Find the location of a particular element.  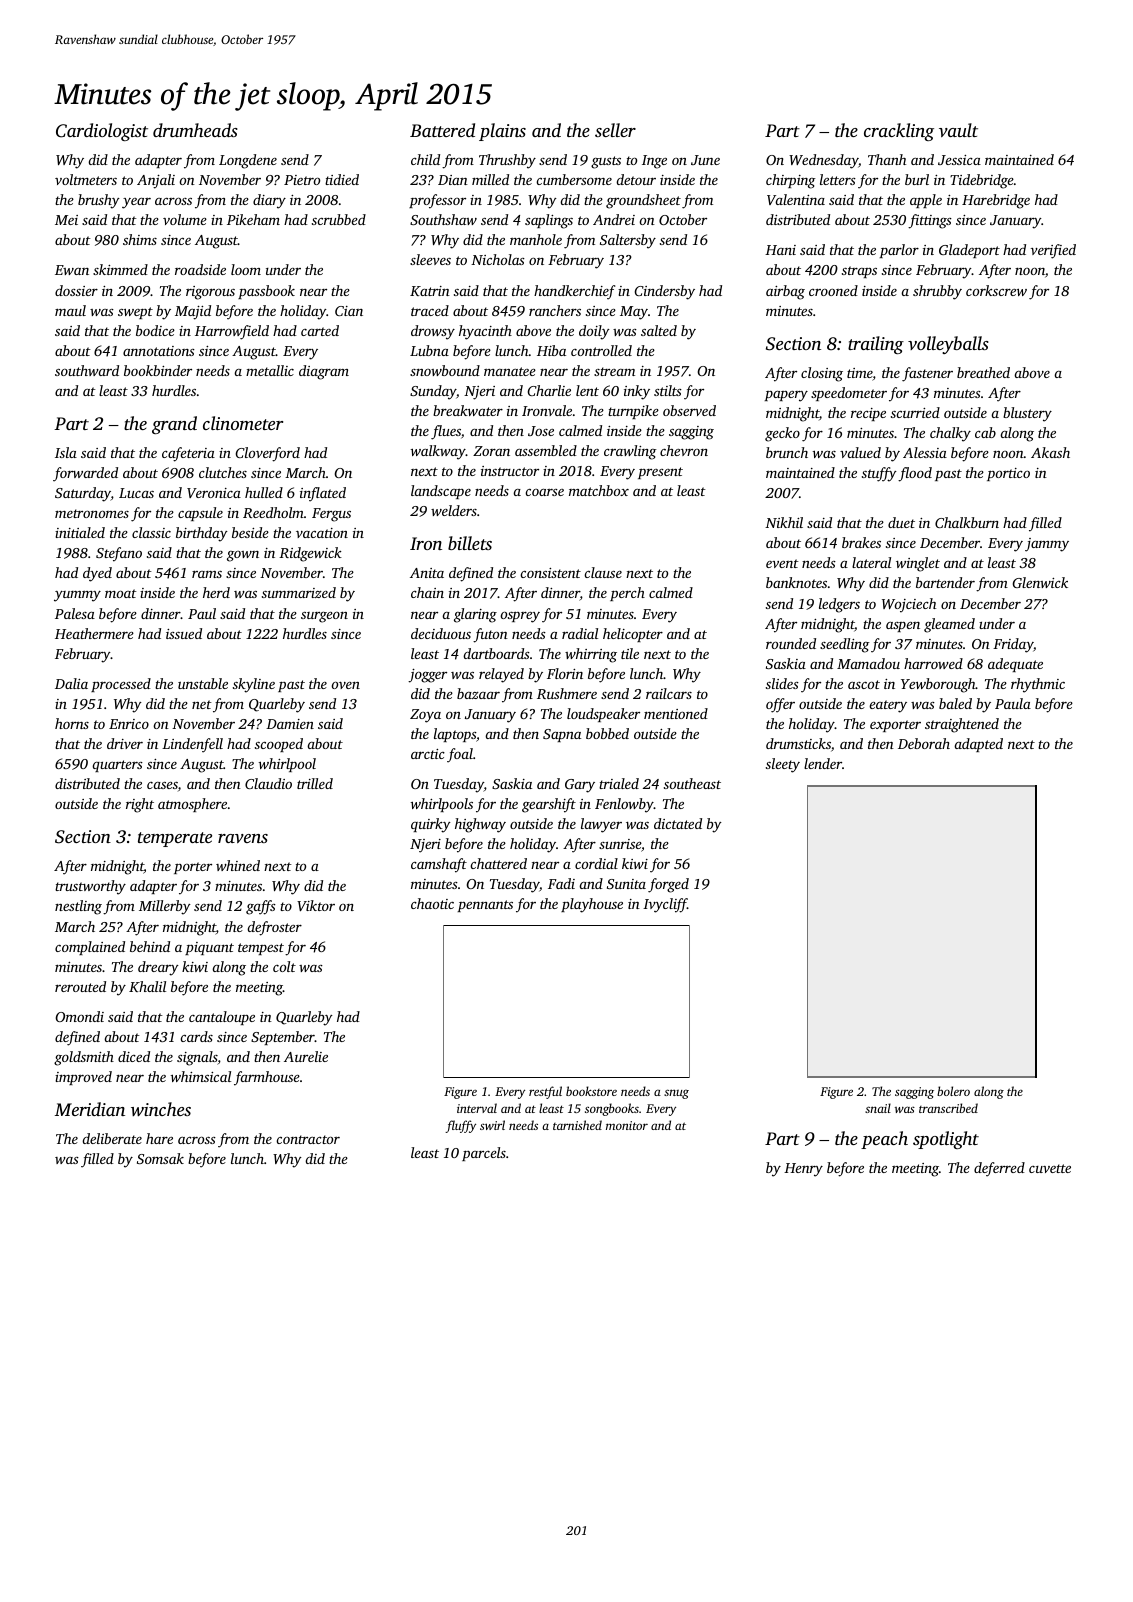

ranchers is located at coordinates (555, 310).
